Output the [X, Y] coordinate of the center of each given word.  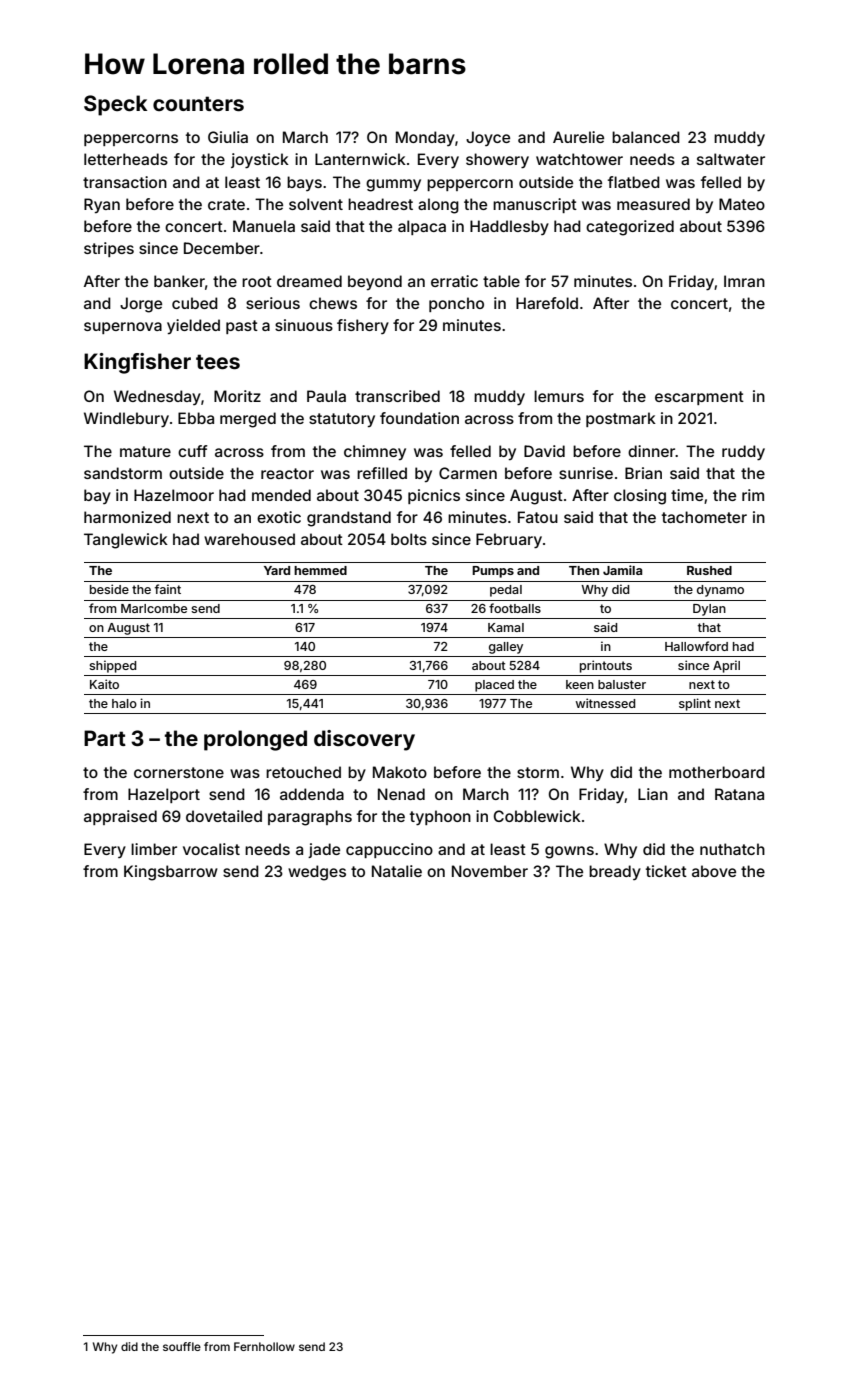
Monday [425, 138]
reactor [287, 473]
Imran [744, 281]
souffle [182, 1346]
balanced [646, 137]
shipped [112, 666]
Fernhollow [264, 1346]
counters [198, 103]
